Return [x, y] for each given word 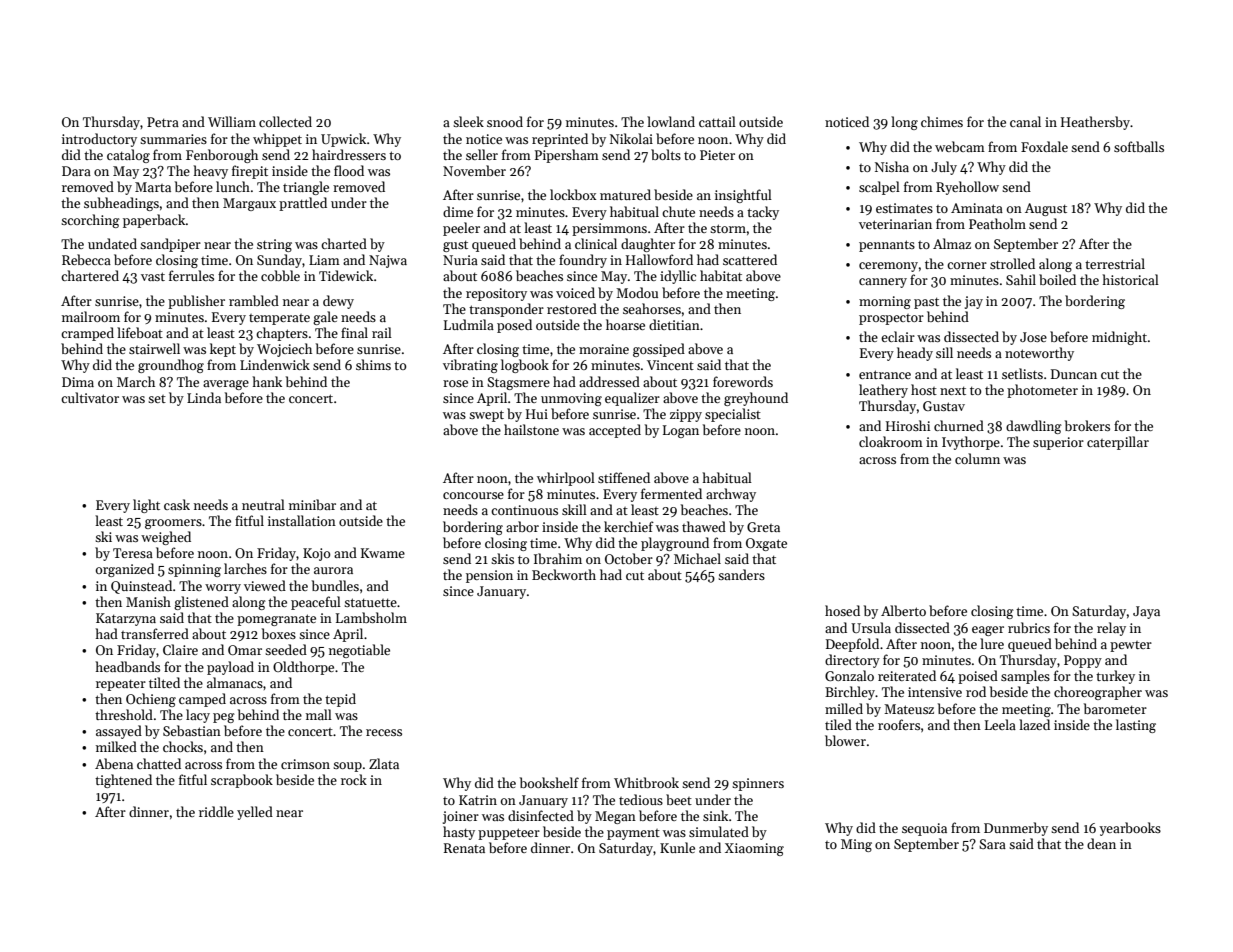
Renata [464, 848]
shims [373, 364]
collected [285, 121]
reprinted [560, 140]
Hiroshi [908, 425]
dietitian [674, 324]
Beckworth [564, 574]
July [944, 168]
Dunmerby [1016, 829]
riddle [216, 811]
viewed [265, 585]
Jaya [1146, 612]
